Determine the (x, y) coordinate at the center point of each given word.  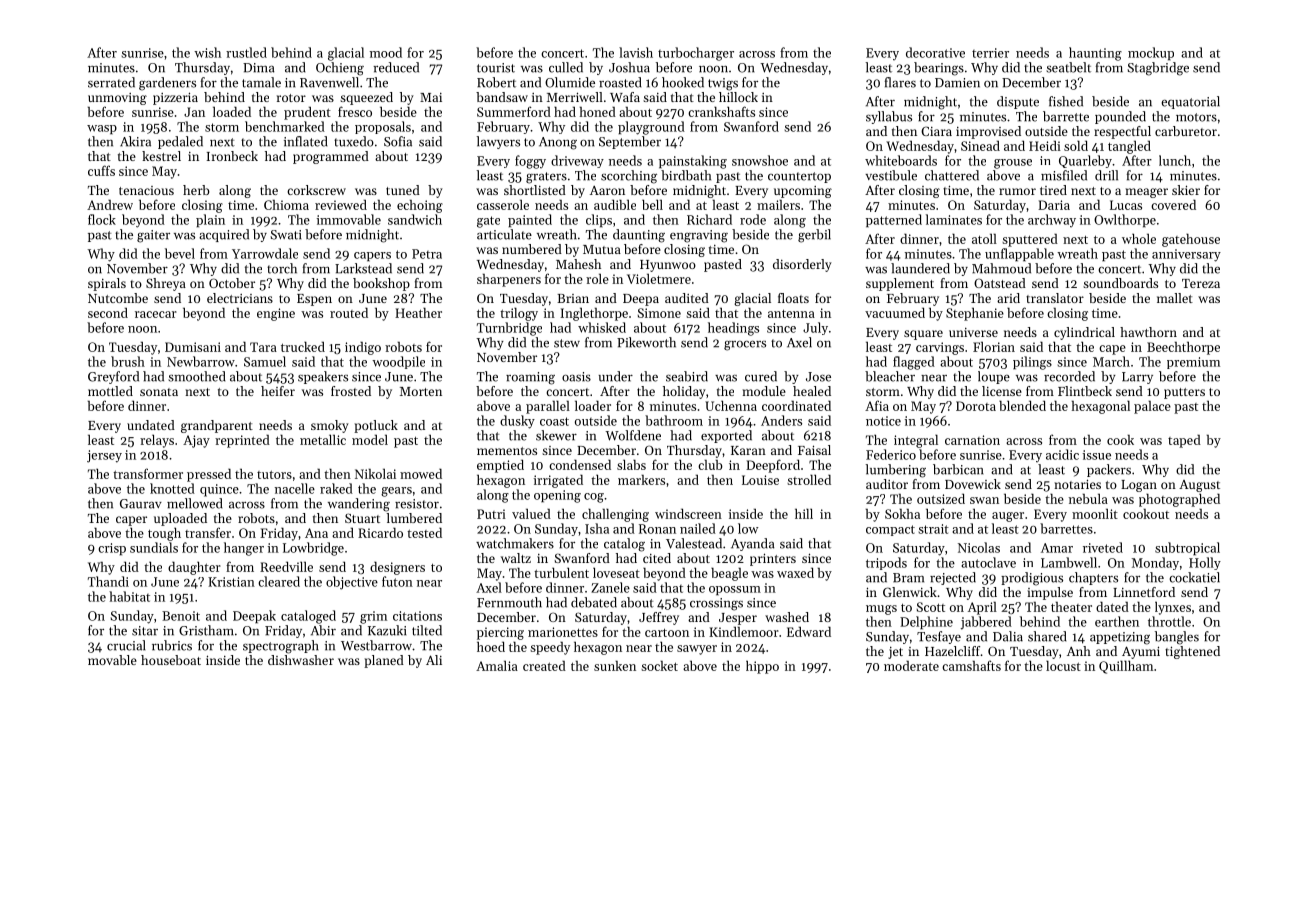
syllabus (889, 117)
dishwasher (301, 660)
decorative (935, 52)
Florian (994, 346)
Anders (781, 420)
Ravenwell (329, 82)
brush (128, 361)
